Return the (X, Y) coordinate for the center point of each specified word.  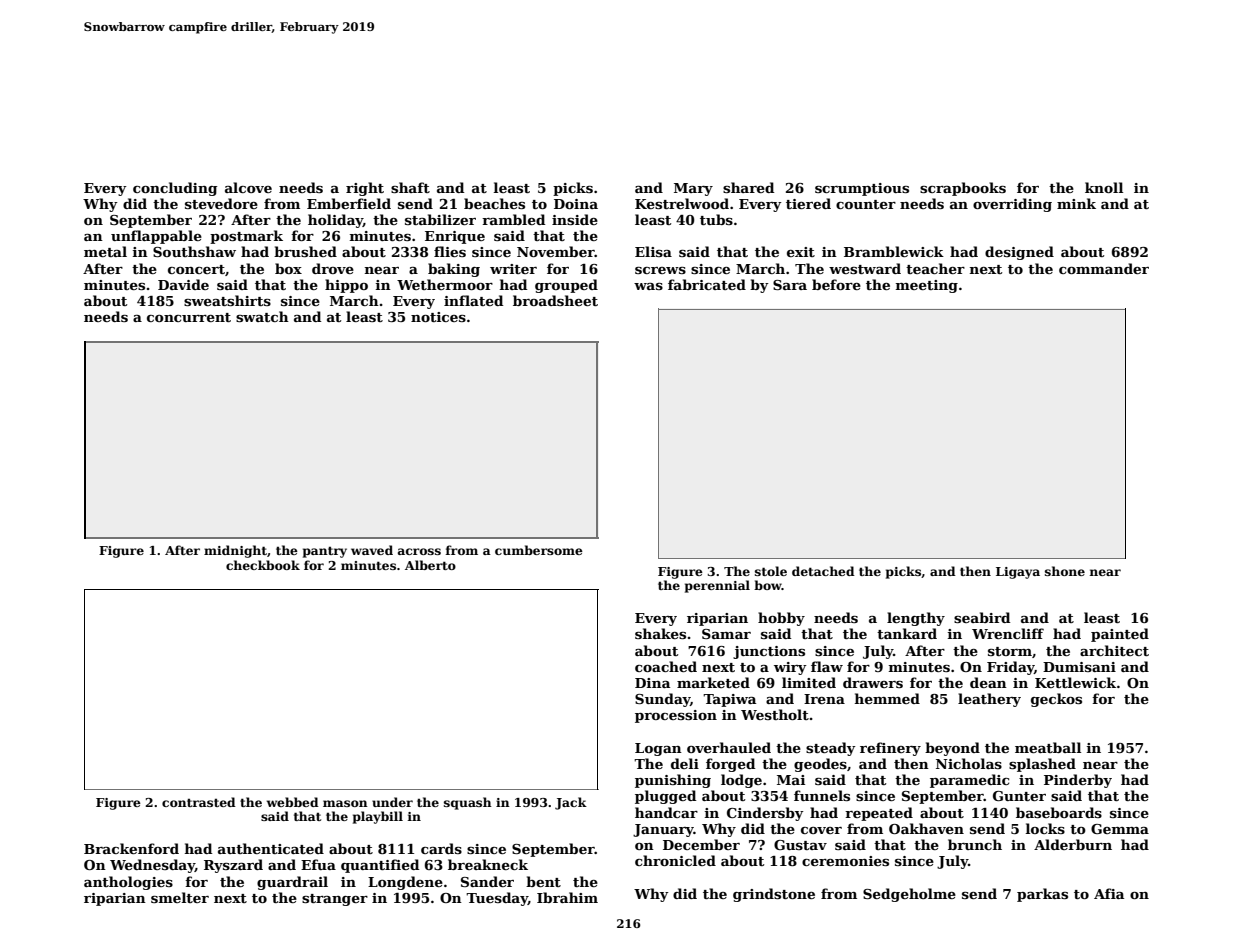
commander (1104, 268)
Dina (652, 683)
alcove (248, 187)
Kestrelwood (682, 203)
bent (543, 881)
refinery (890, 749)
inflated (473, 300)
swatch (262, 316)
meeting (927, 286)
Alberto (430, 565)
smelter (180, 897)
